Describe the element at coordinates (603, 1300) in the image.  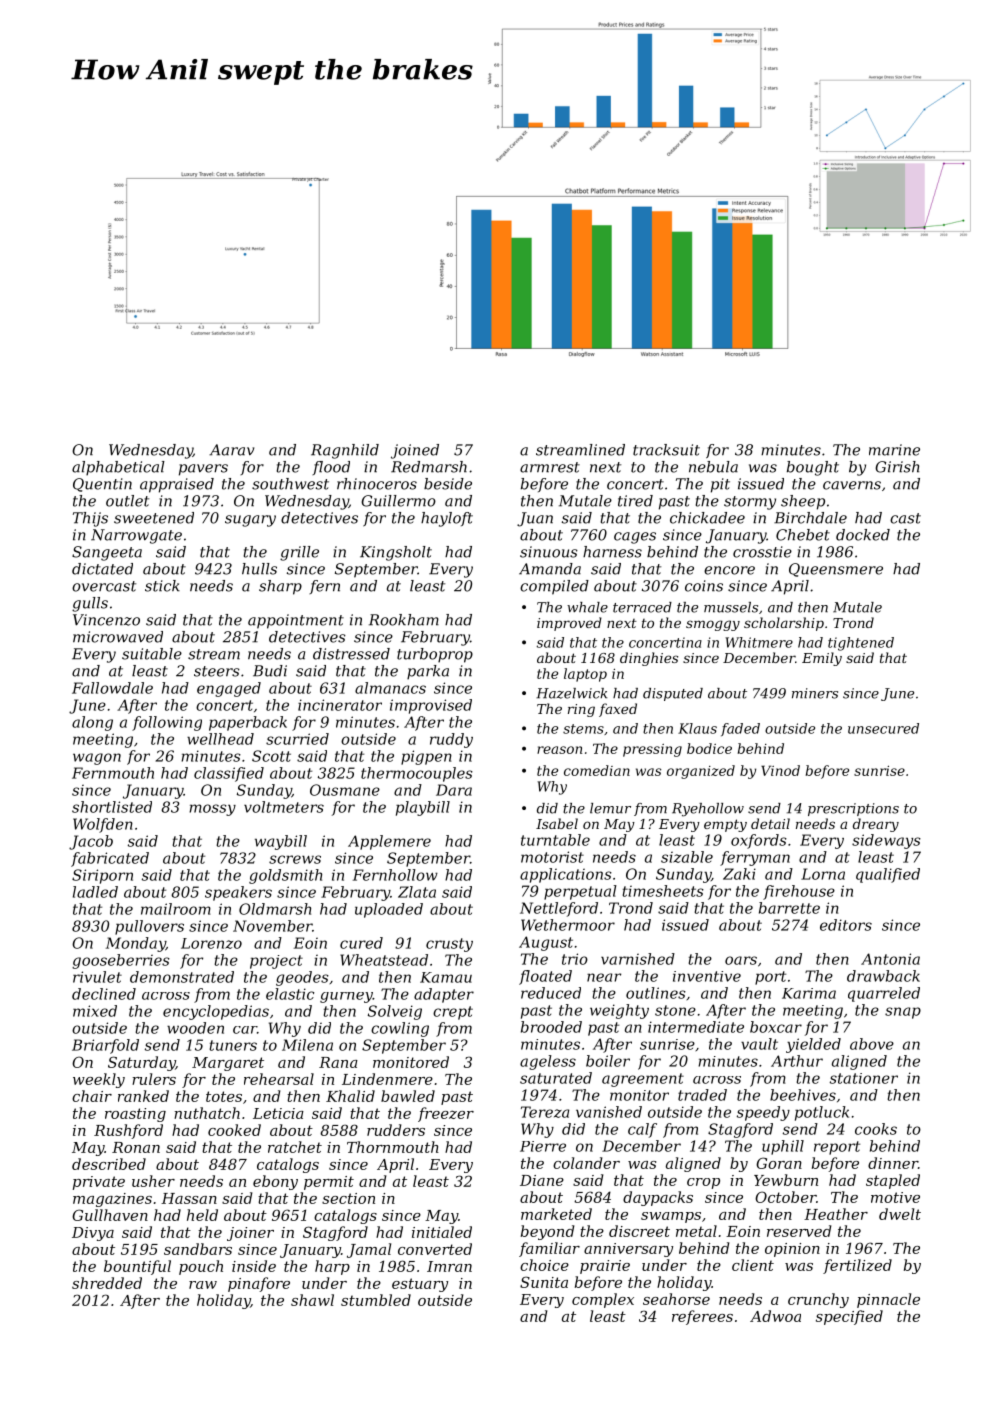
I see `complex` at that location.
